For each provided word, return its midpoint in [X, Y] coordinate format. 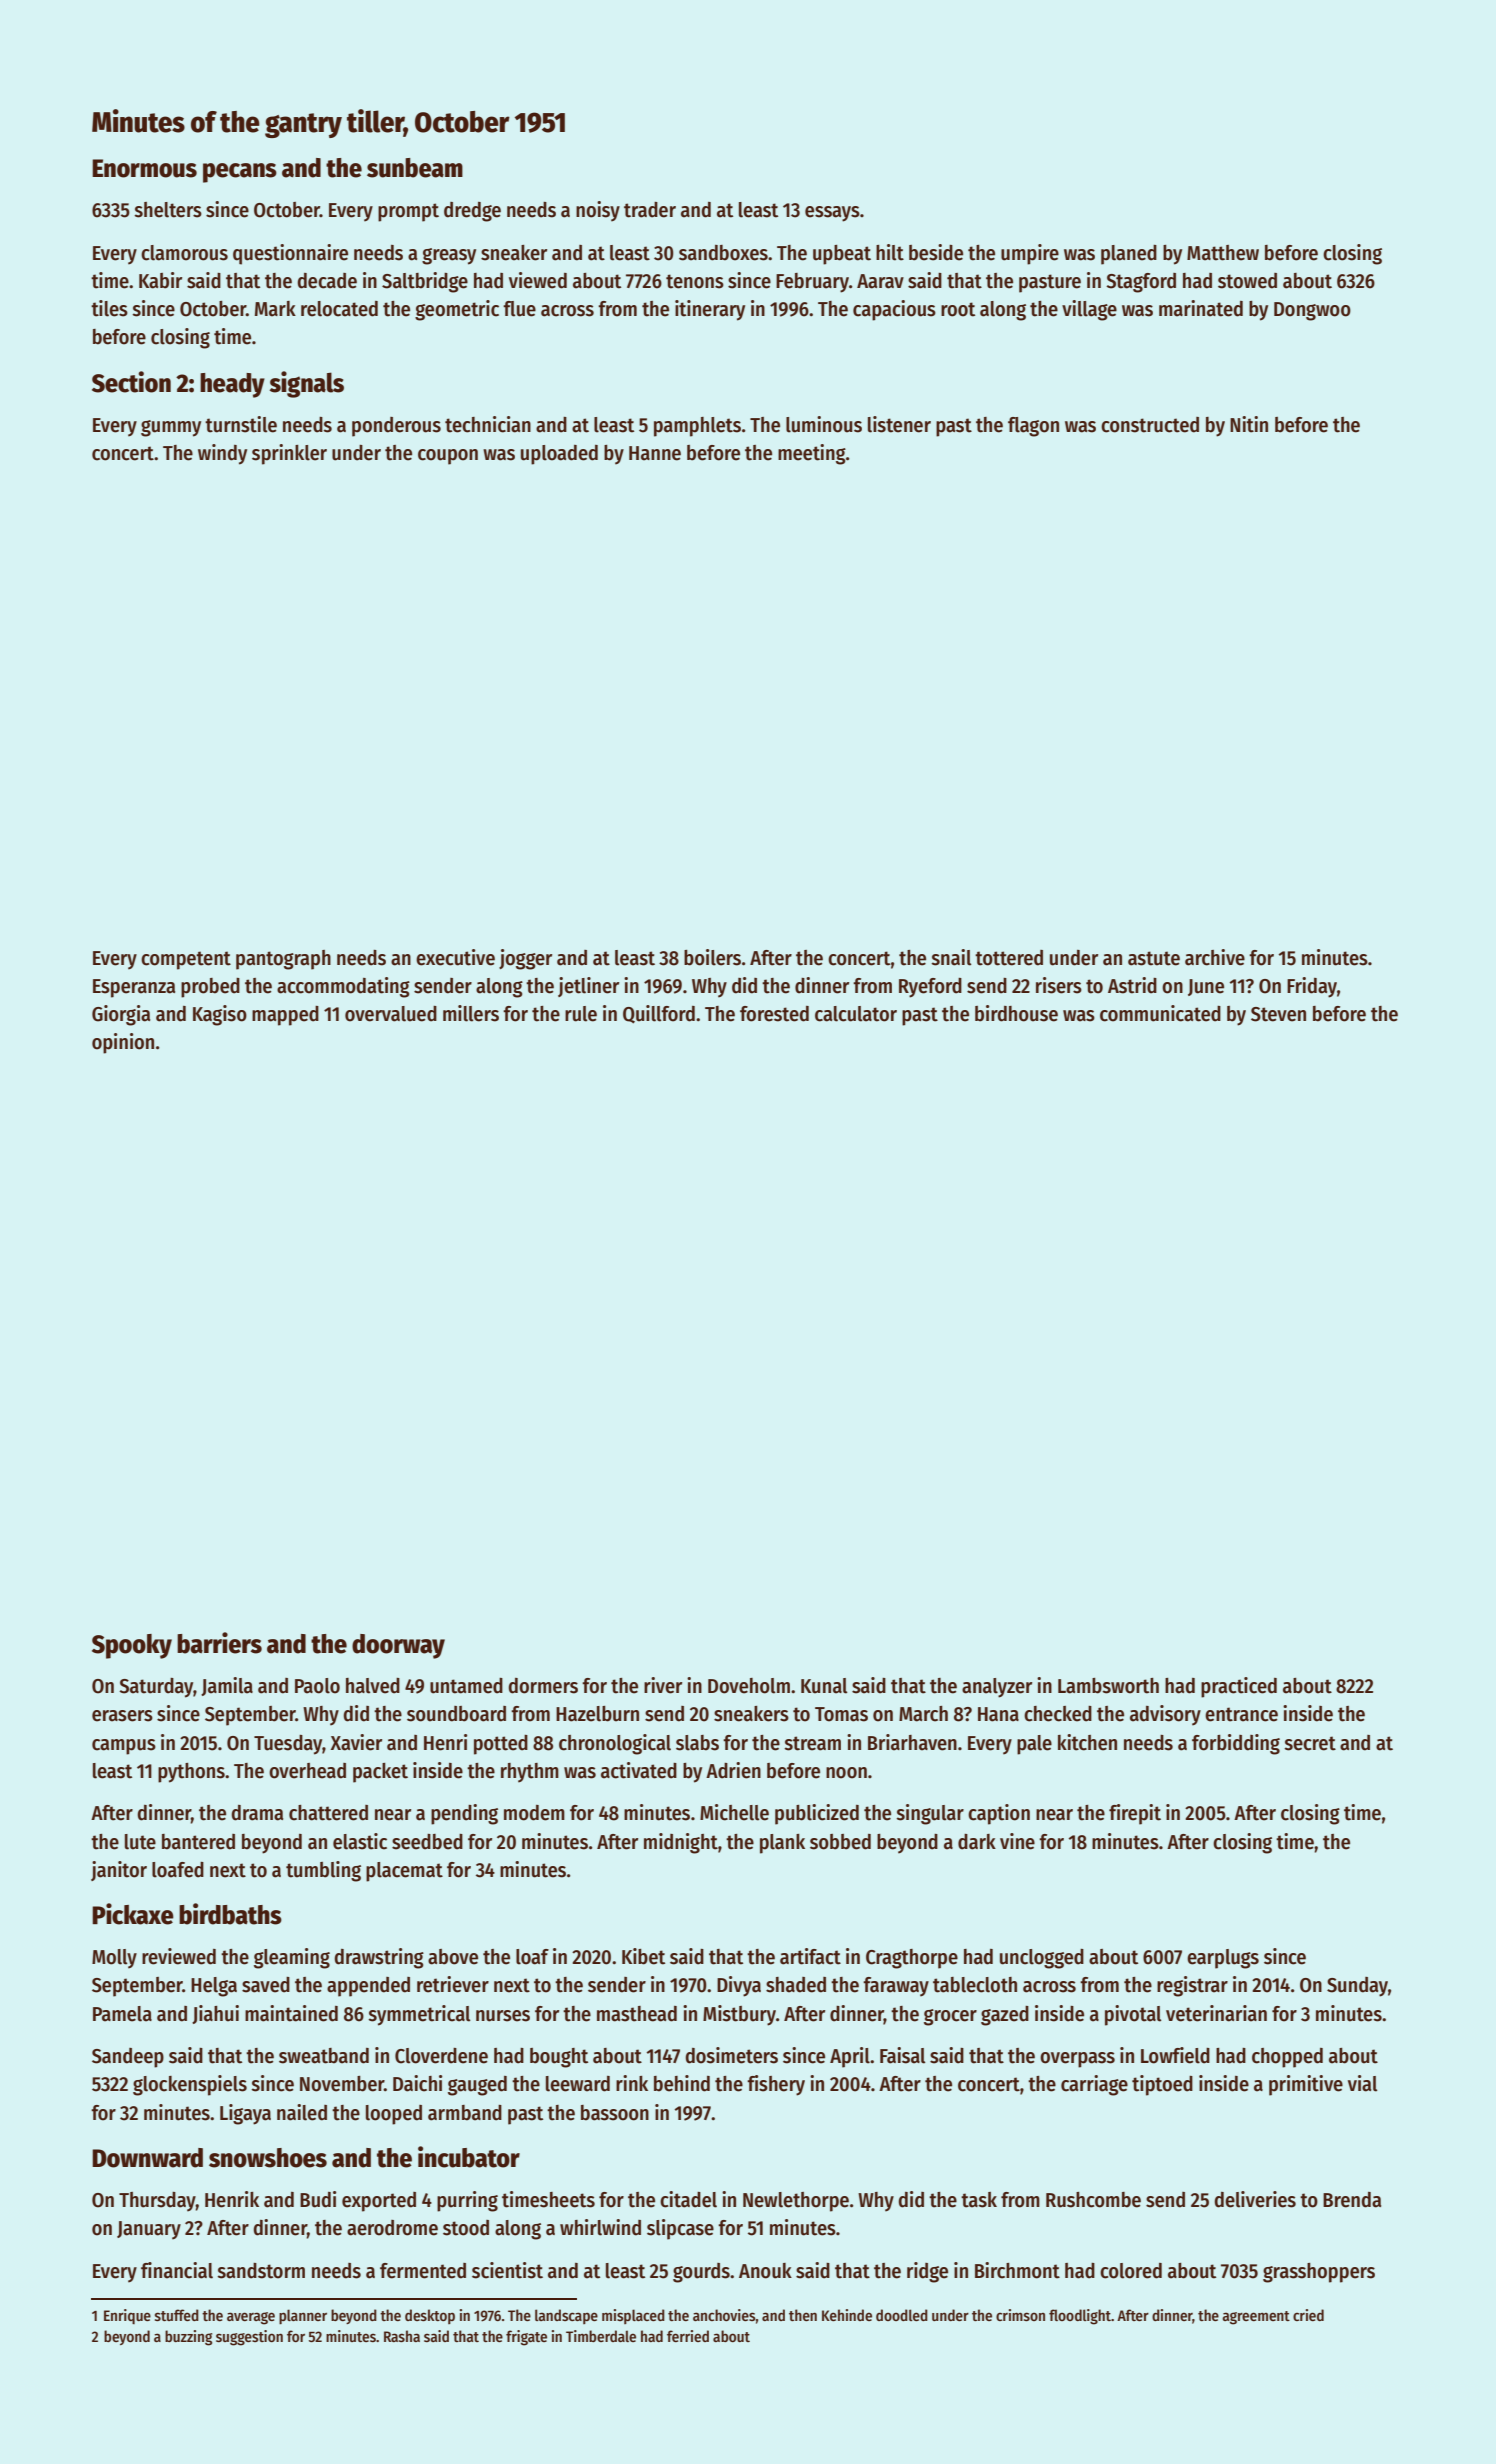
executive [455, 957]
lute [140, 1842]
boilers [712, 957]
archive [1215, 957]
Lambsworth [1108, 1686]
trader [650, 210]
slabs [697, 1743]
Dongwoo [1312, 311]
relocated [339, 309]
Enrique [127, 2316]
